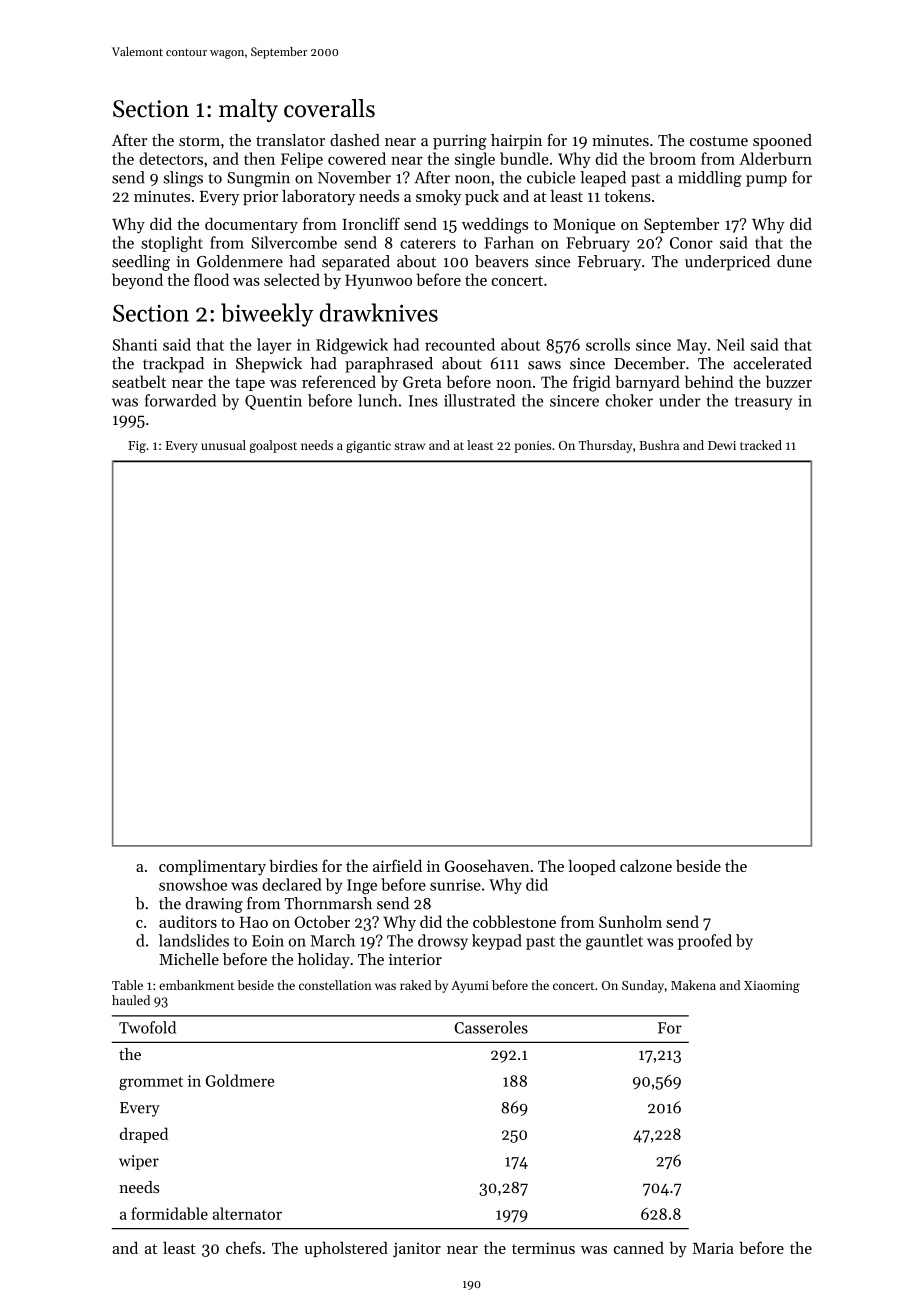 The image size is (924, 1308). Describe the element at coordinates (605, 446) in the screenshot. I see `Thursday` at that location.
